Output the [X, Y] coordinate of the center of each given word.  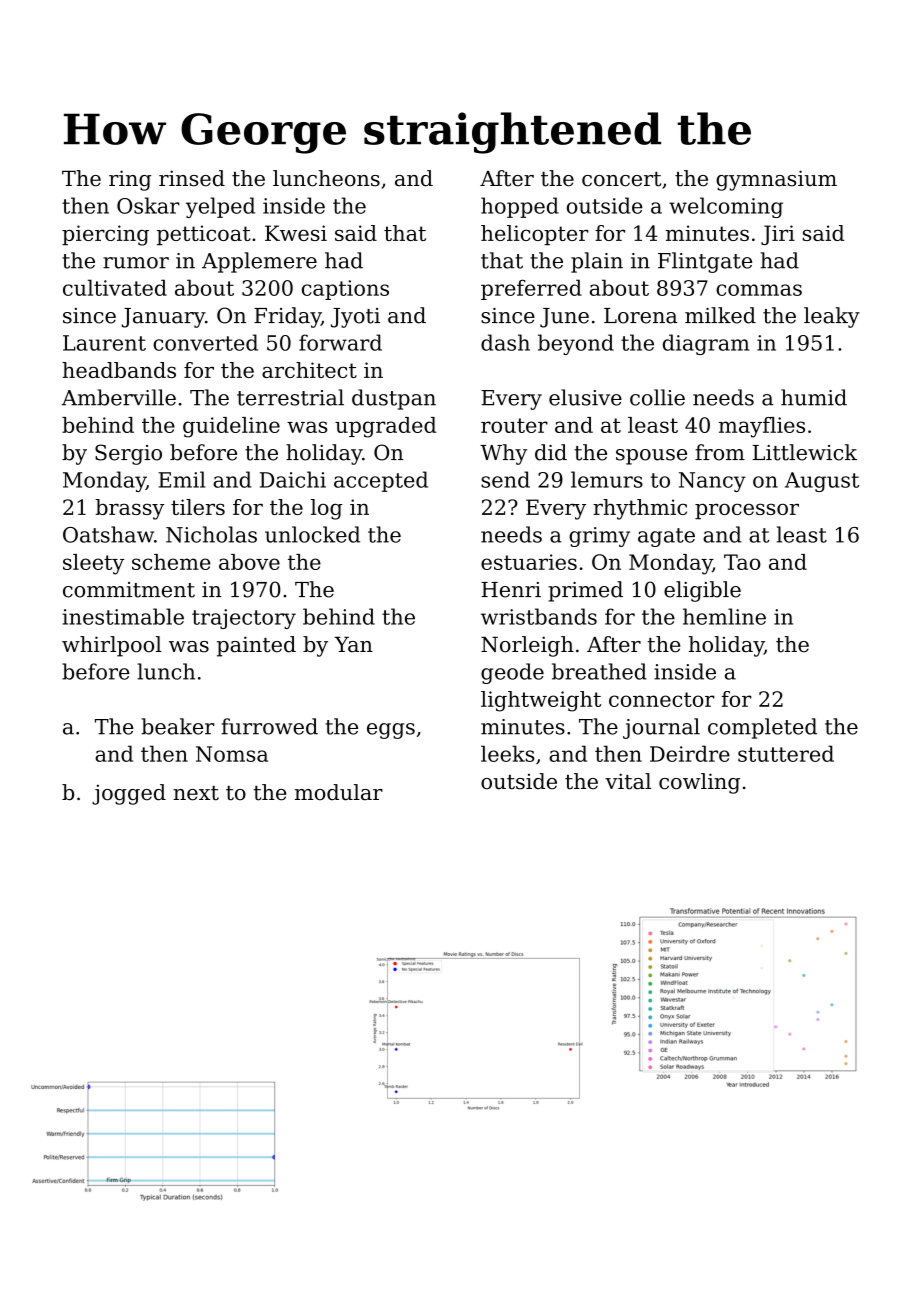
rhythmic [640, 509]
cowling [699, 783]
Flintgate [705, 262]
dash [505, 342]
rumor [136, 263]
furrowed [269, 726]
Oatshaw [108, 534]
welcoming [726, 207]
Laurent [104, 343]
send [505, 479]
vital [628, 781]
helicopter [535, 235]
